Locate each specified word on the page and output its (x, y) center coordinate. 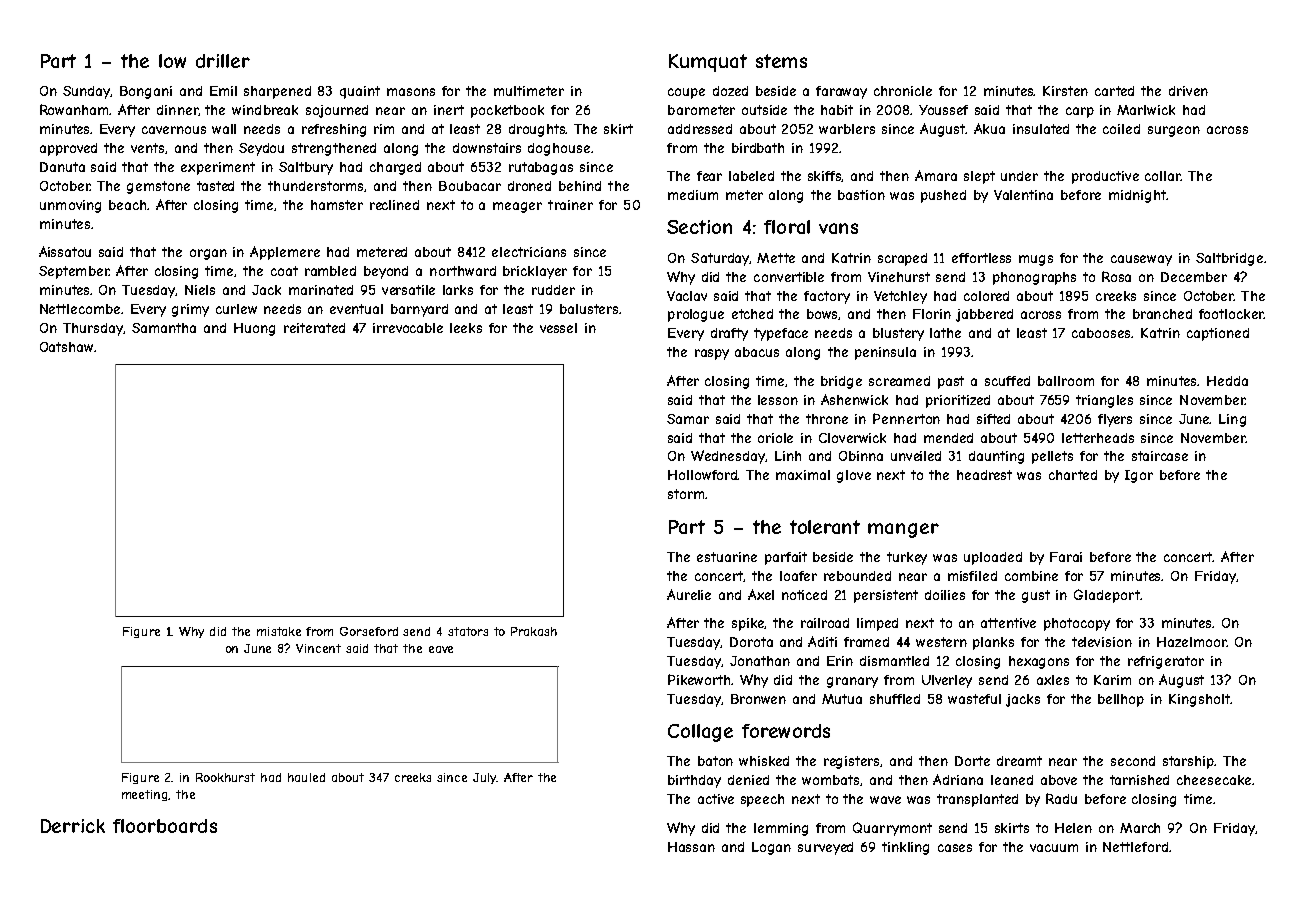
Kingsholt (1199, 700)
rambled (330, 271)
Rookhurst (225, 777)
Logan (771, 848)
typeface (781, 334)
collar (1163, 176)
